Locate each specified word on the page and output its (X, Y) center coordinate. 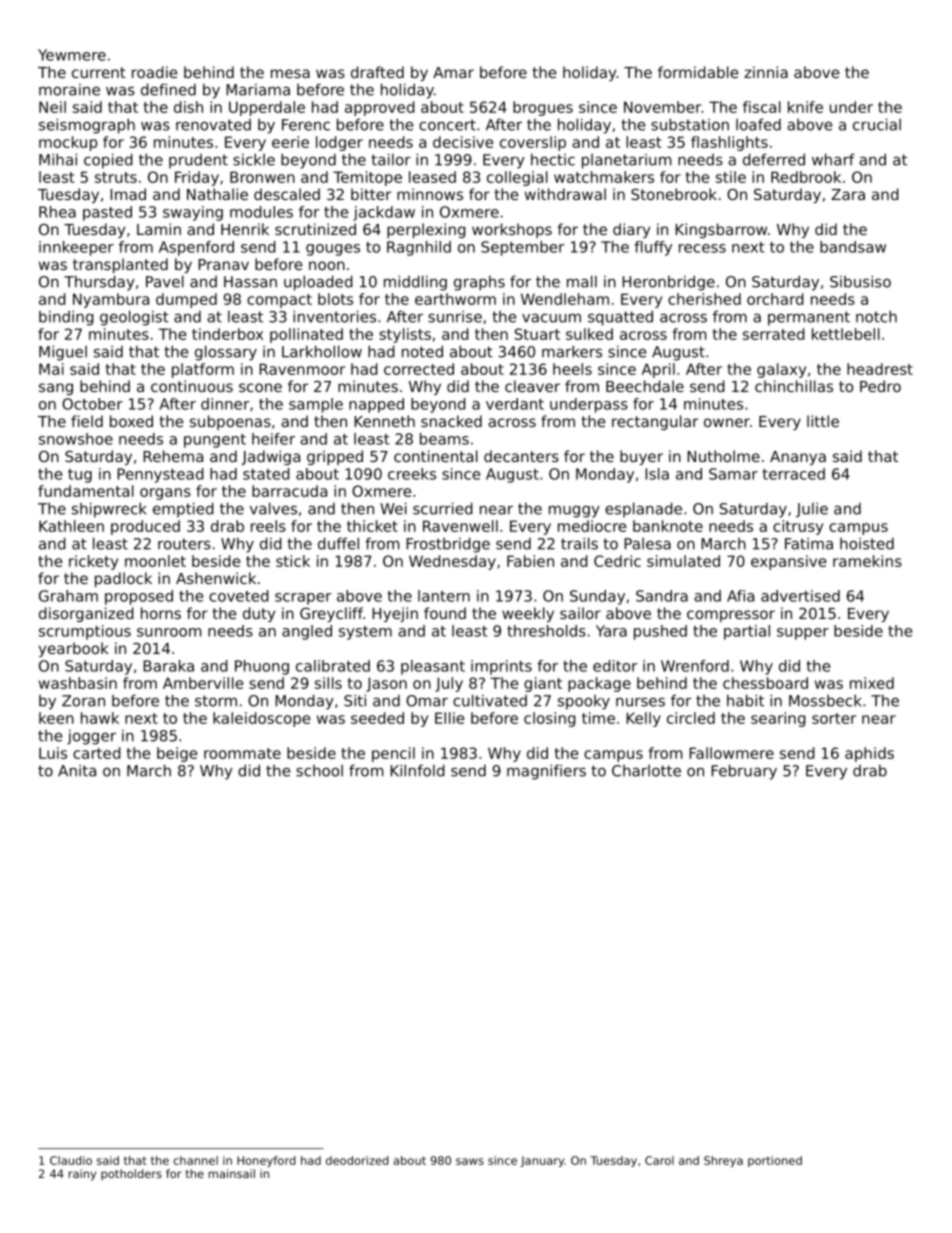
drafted (377, 72)
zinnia (766, 72)
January (542, 1161)
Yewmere (72, 55)
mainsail (232, 1173)
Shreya (723, 1161)
